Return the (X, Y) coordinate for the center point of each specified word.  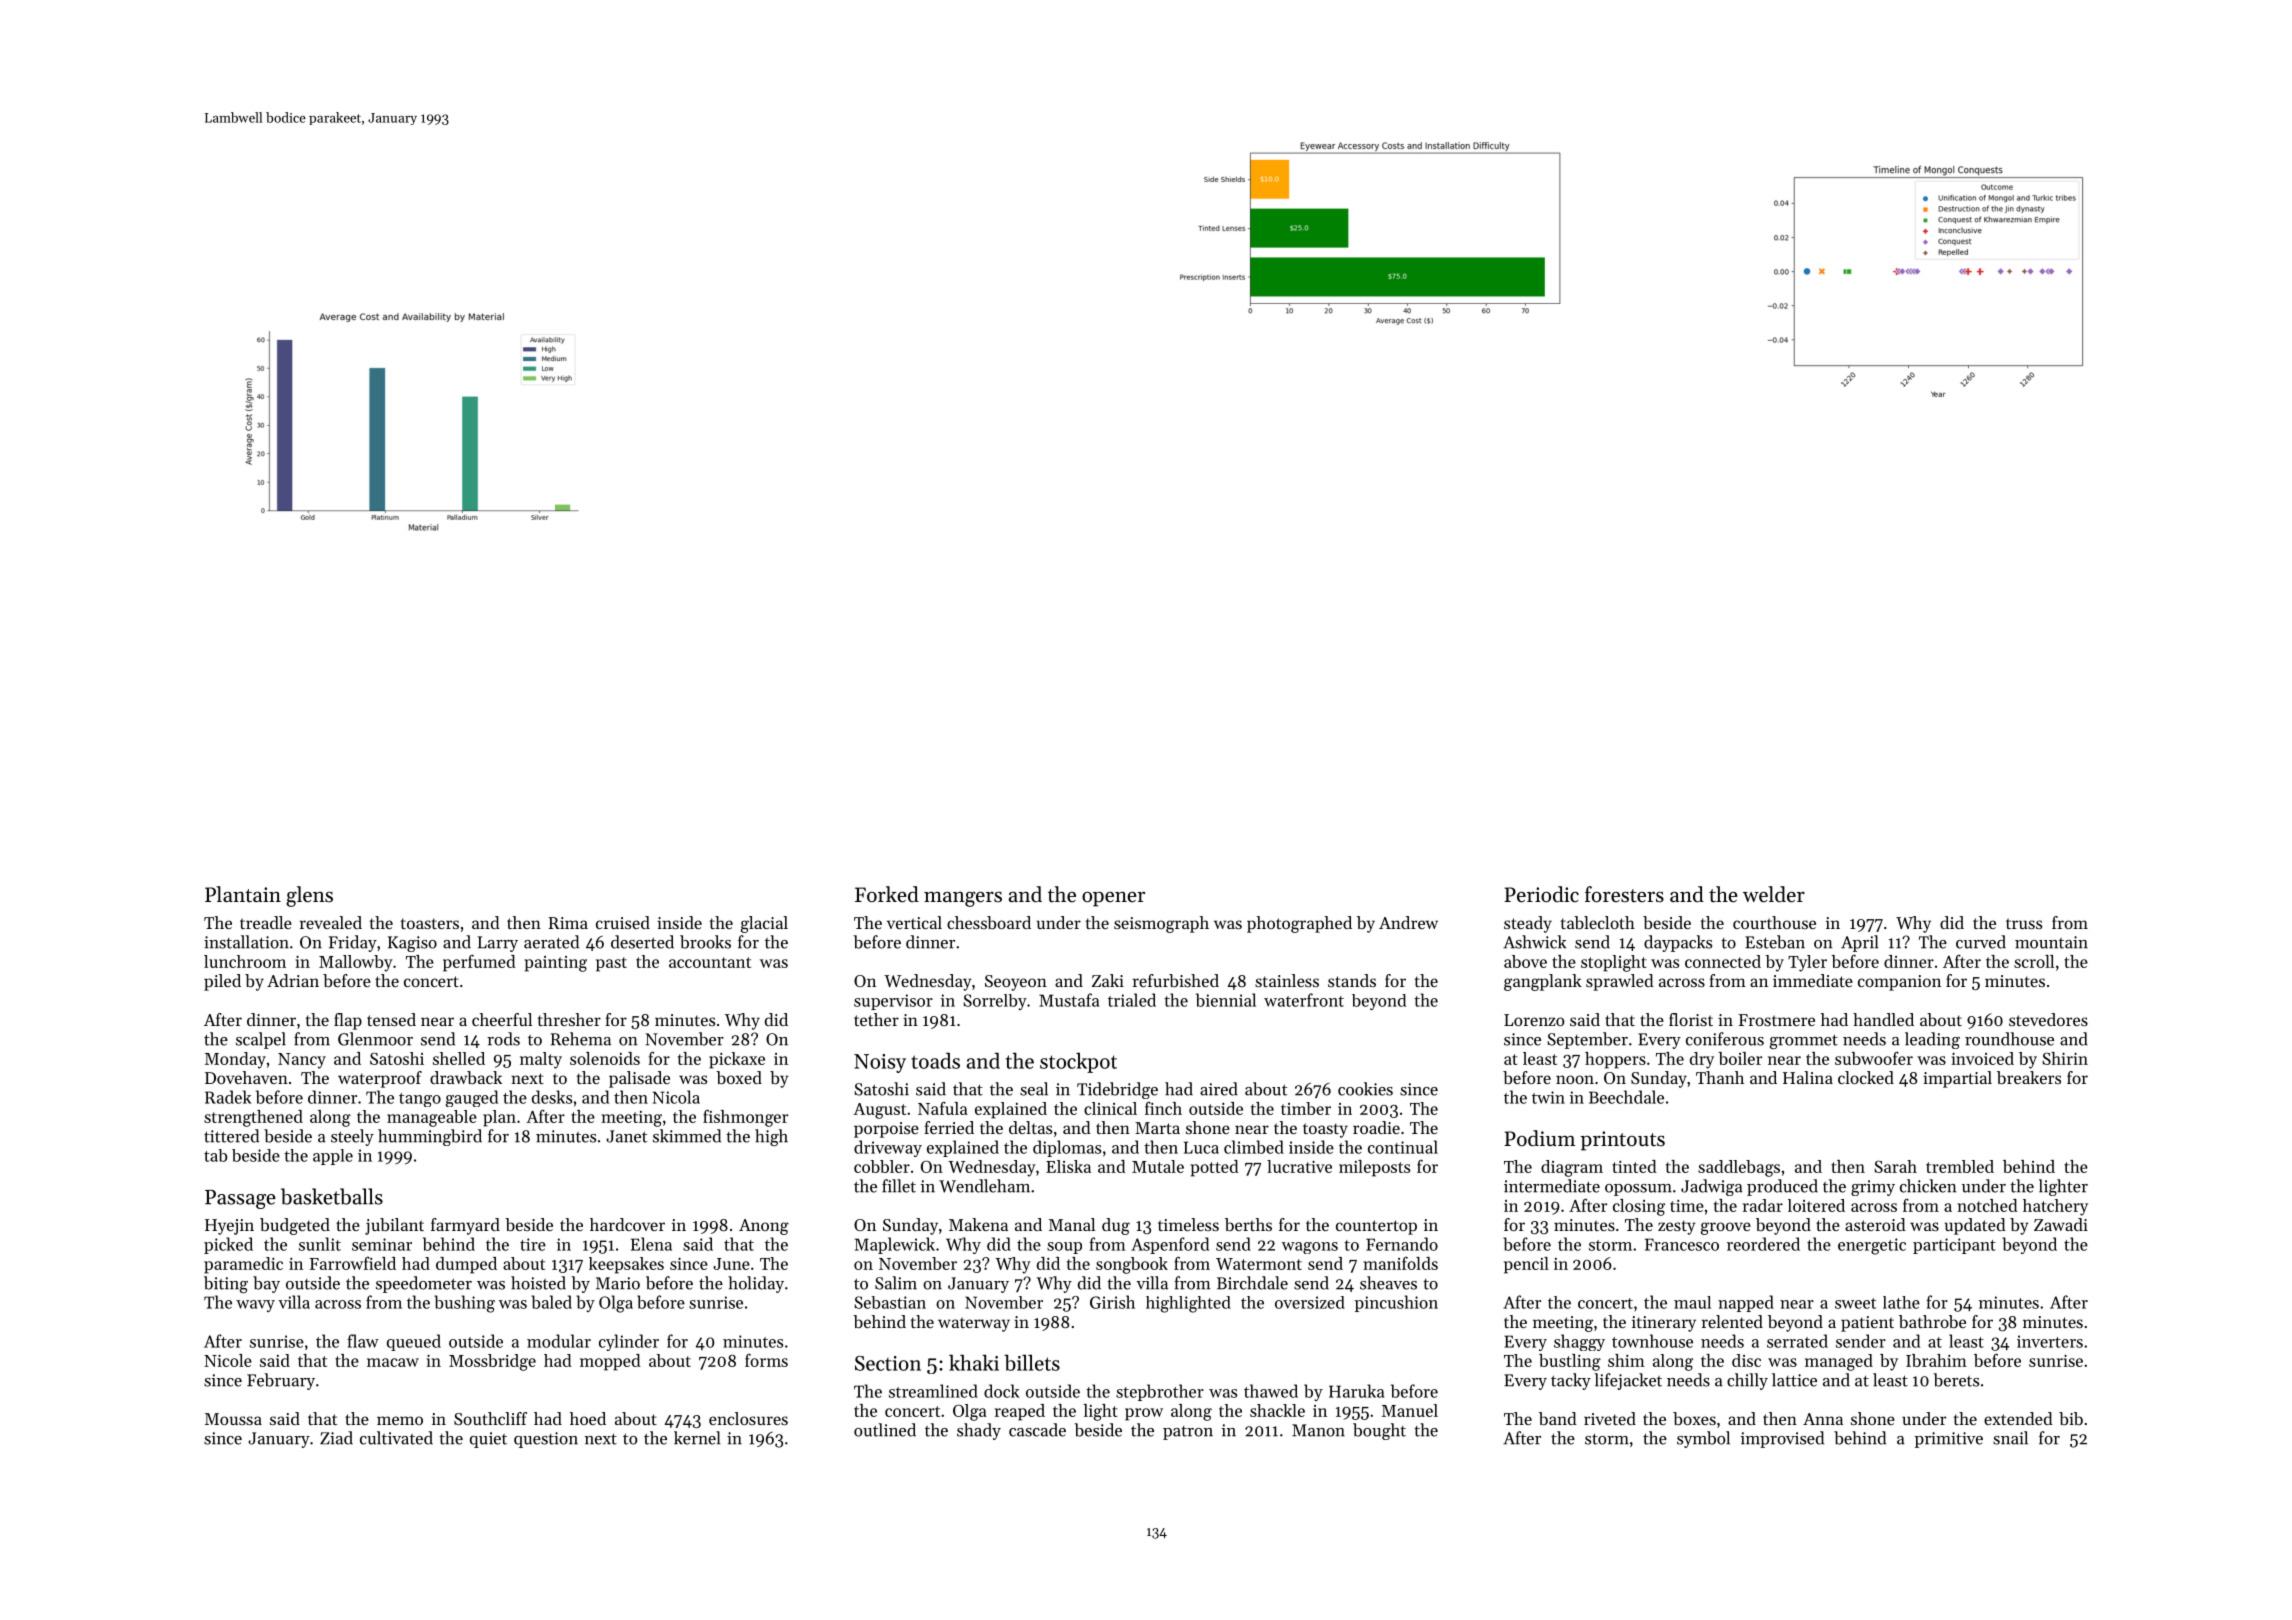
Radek (228, 1097)
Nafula (943, 1108)
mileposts (1374, 1168)
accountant (710, 962)
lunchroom (245, 961)
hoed (588, 1418)
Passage (240, 1199)
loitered (1816, 1205)
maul (1692, 1302)
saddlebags (1739, 1168)
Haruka (1356, 1391)
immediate (1813, 980)
